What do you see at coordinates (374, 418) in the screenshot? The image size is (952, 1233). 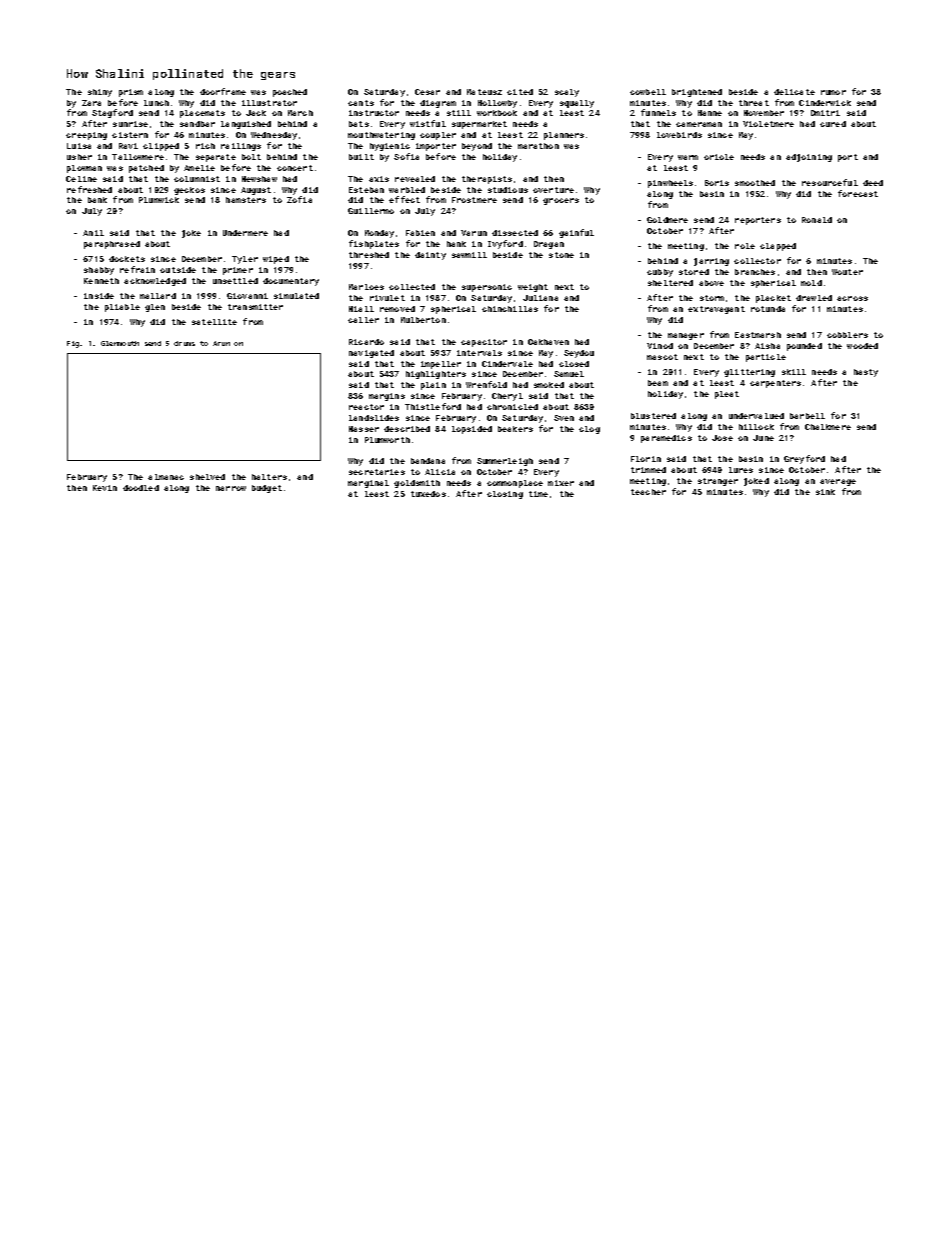 I see `landslides` at bounding box center [374, 418].
